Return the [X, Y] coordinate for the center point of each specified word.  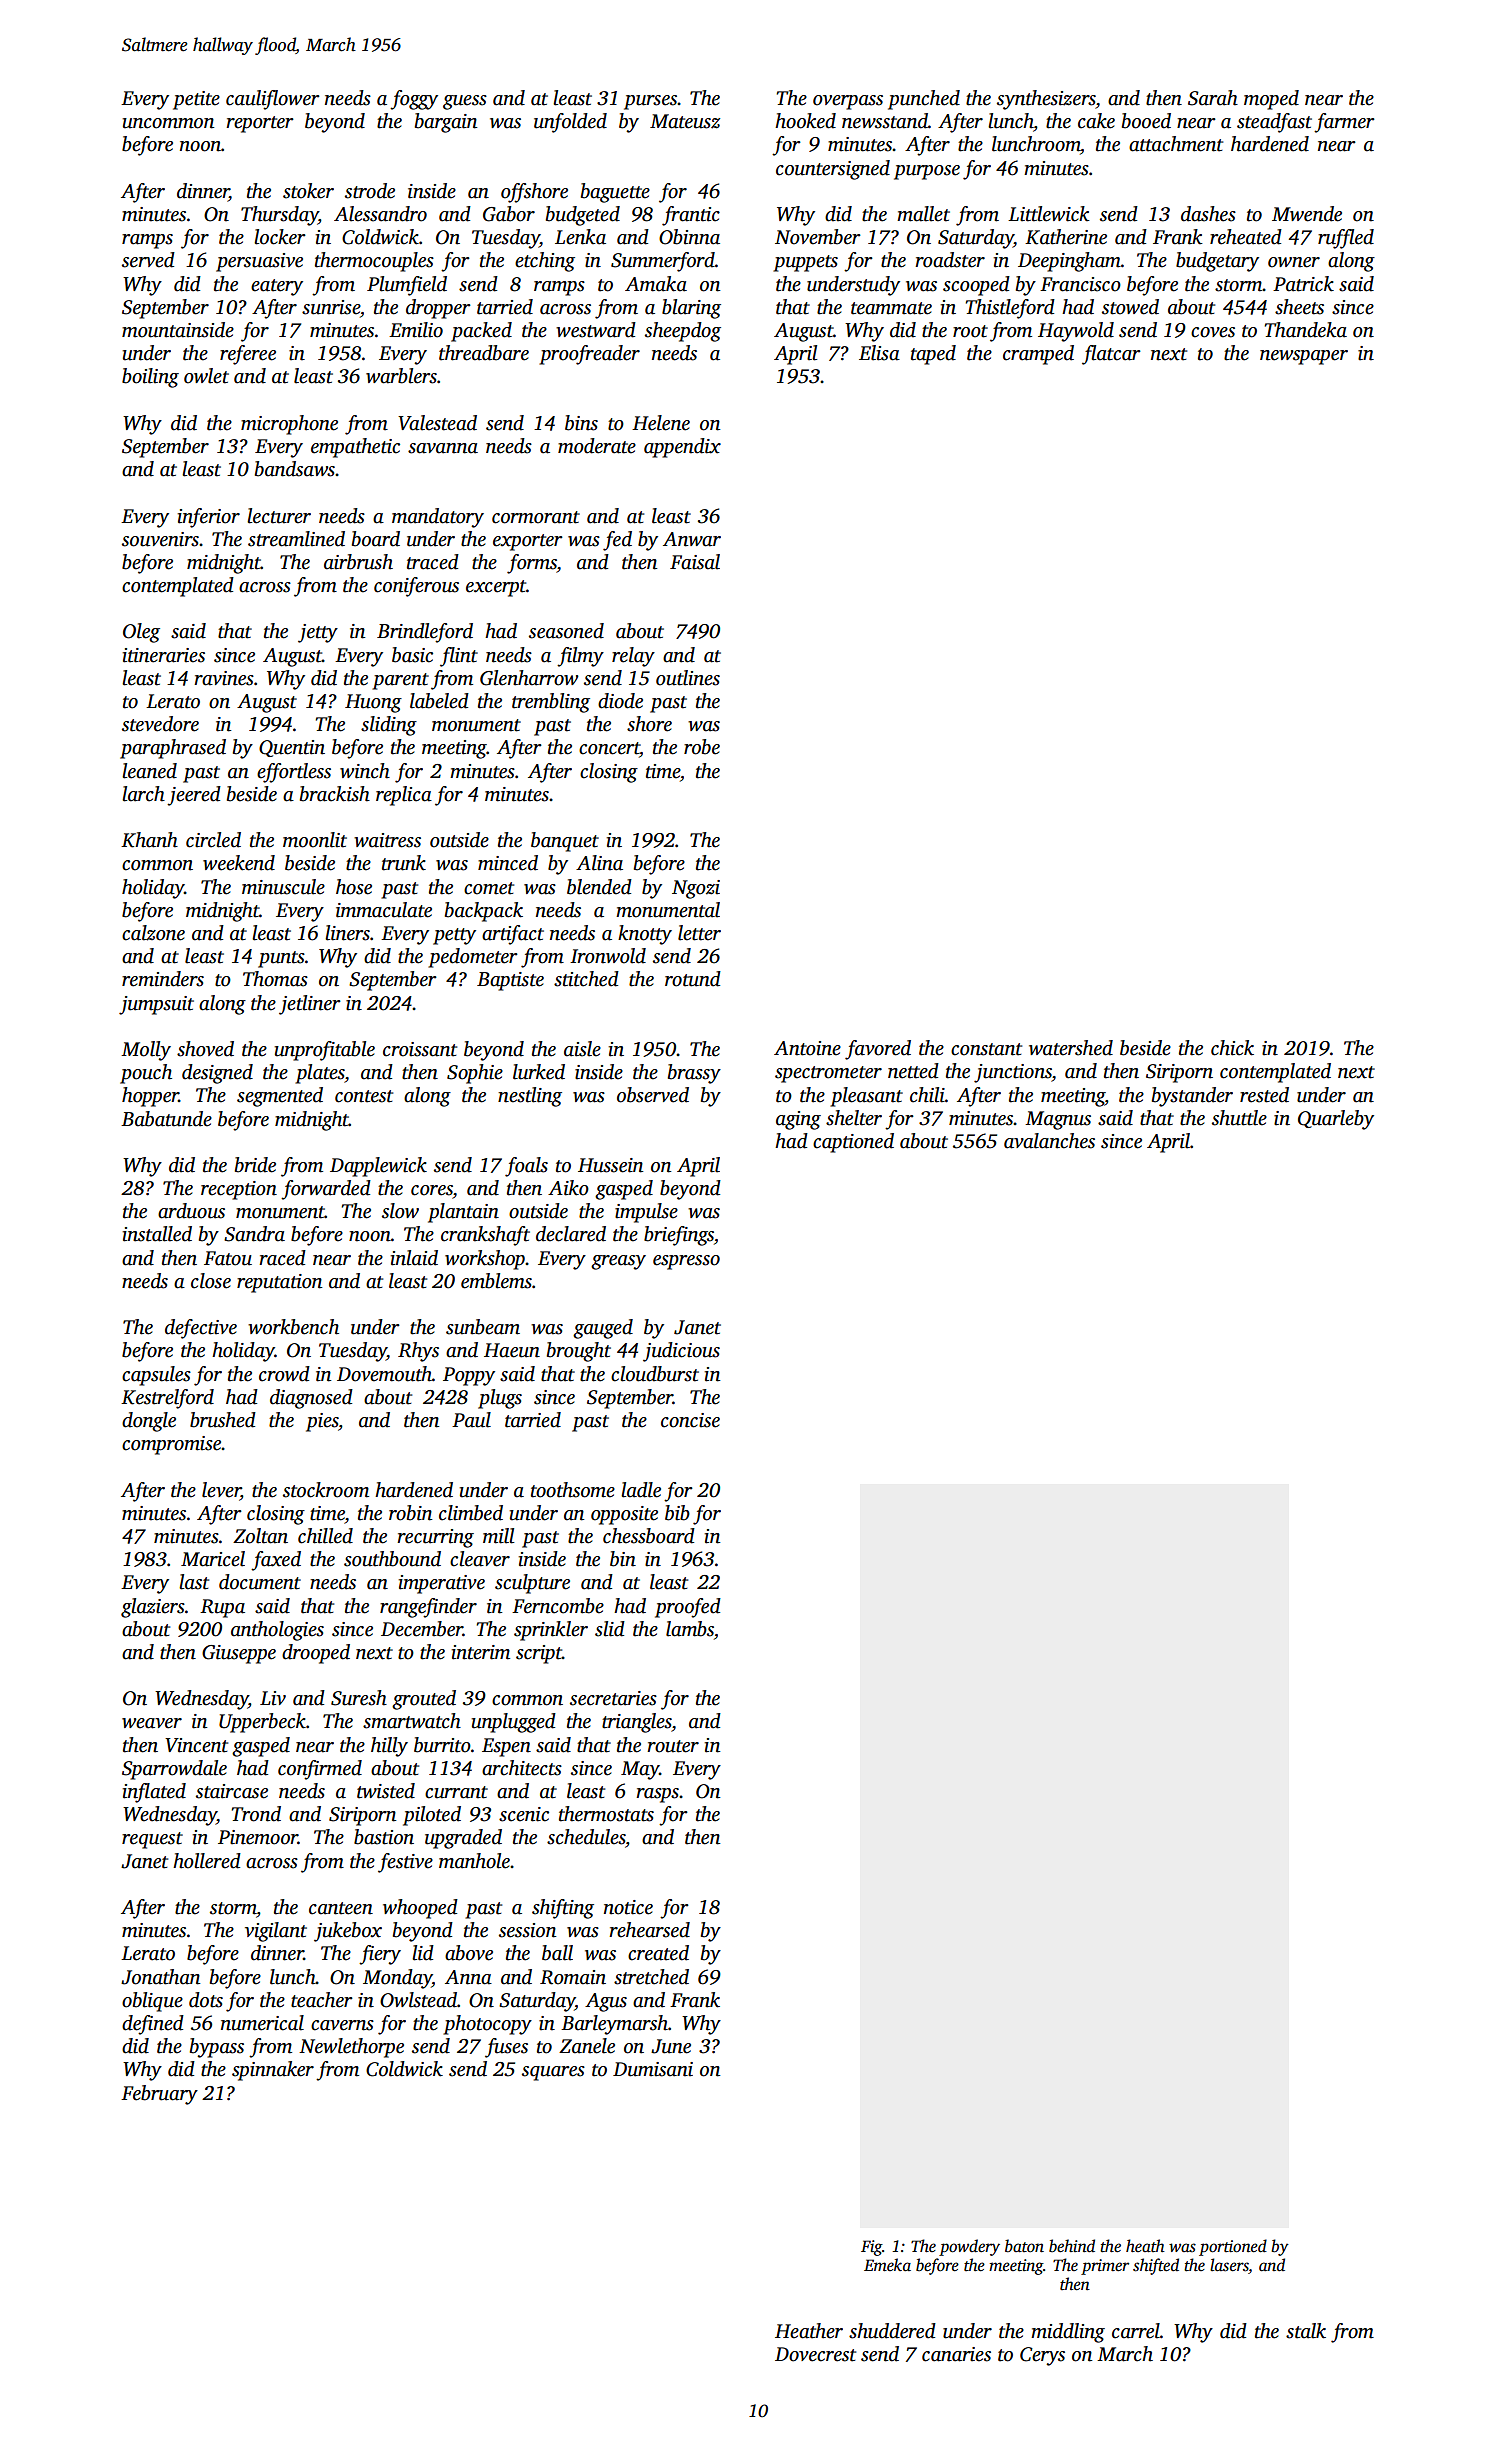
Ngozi [696, 889]
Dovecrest [815, 2354]
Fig [871, 2248]
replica [404, 796]
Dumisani [653, 2069]
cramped [1038, 355]
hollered [207, 1861]
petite [196, 100]
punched [924, 100]
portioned [1233, 2247]
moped [1271, 100]
